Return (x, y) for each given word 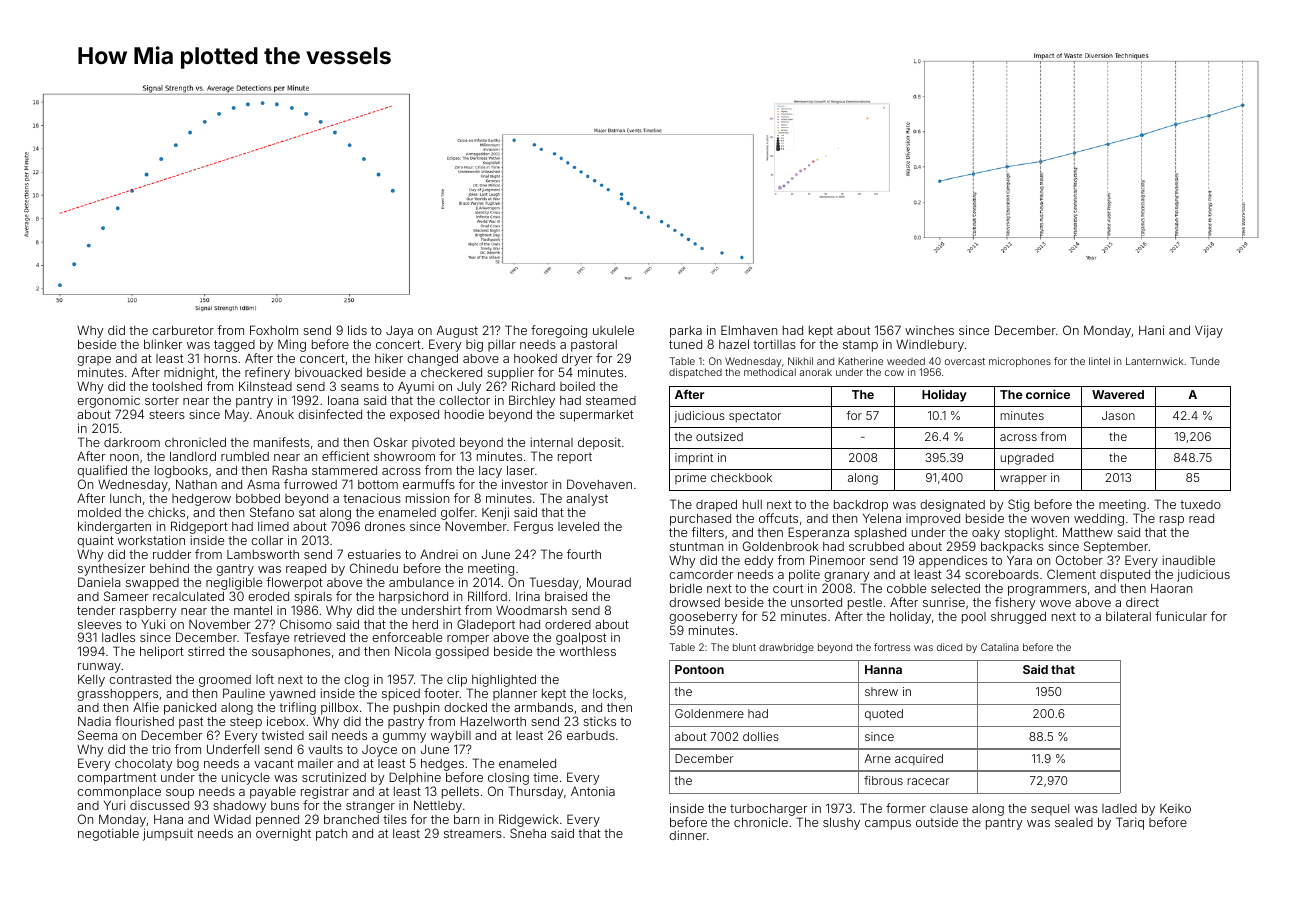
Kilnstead (265, 386)
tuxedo (1200, 504)
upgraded (1027, 459)
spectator (755, 417)
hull (752, 504)
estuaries (374, 554)
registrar (325, 792)
